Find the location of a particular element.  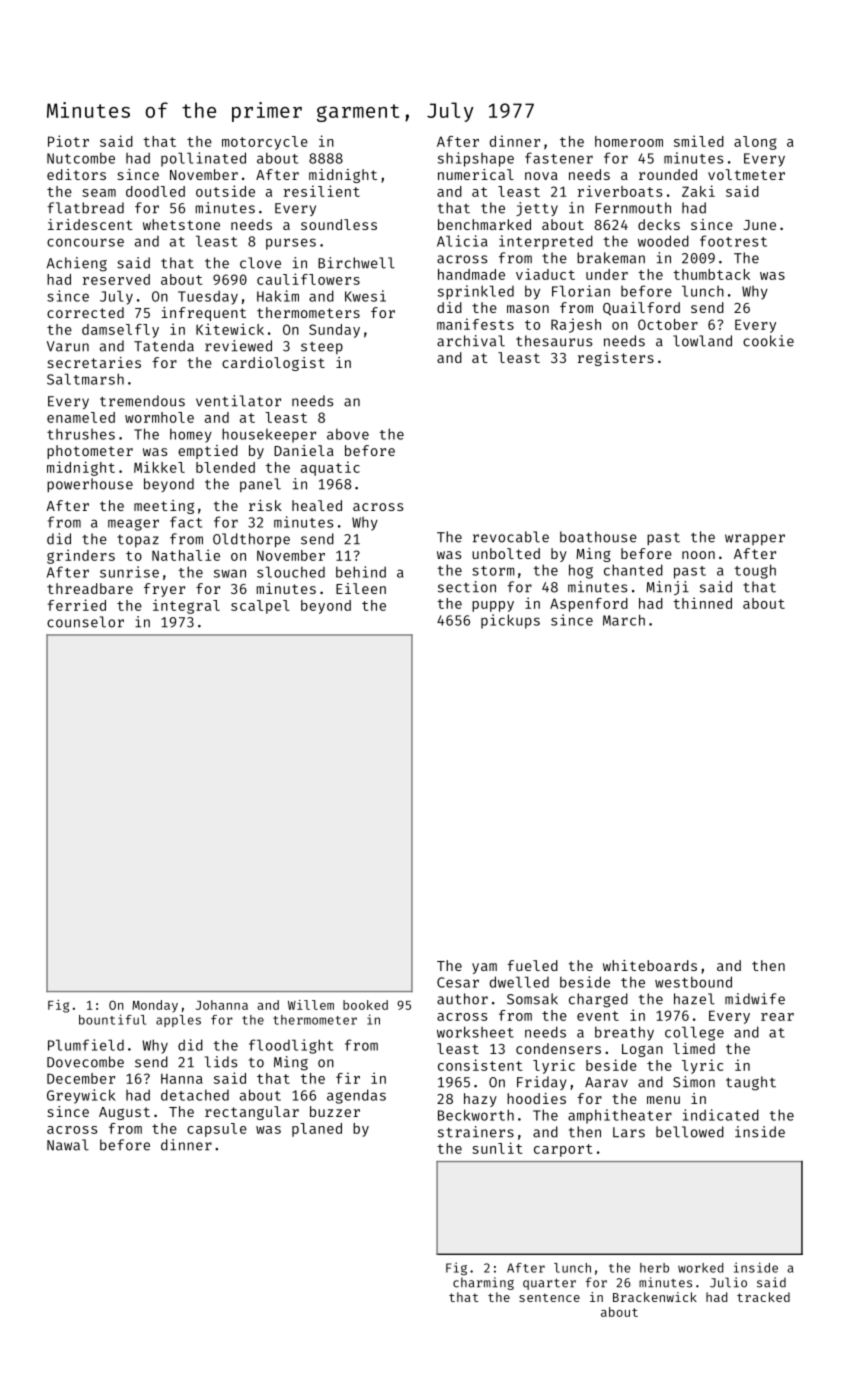

sunlit is located at coordinates (497, 1148).
